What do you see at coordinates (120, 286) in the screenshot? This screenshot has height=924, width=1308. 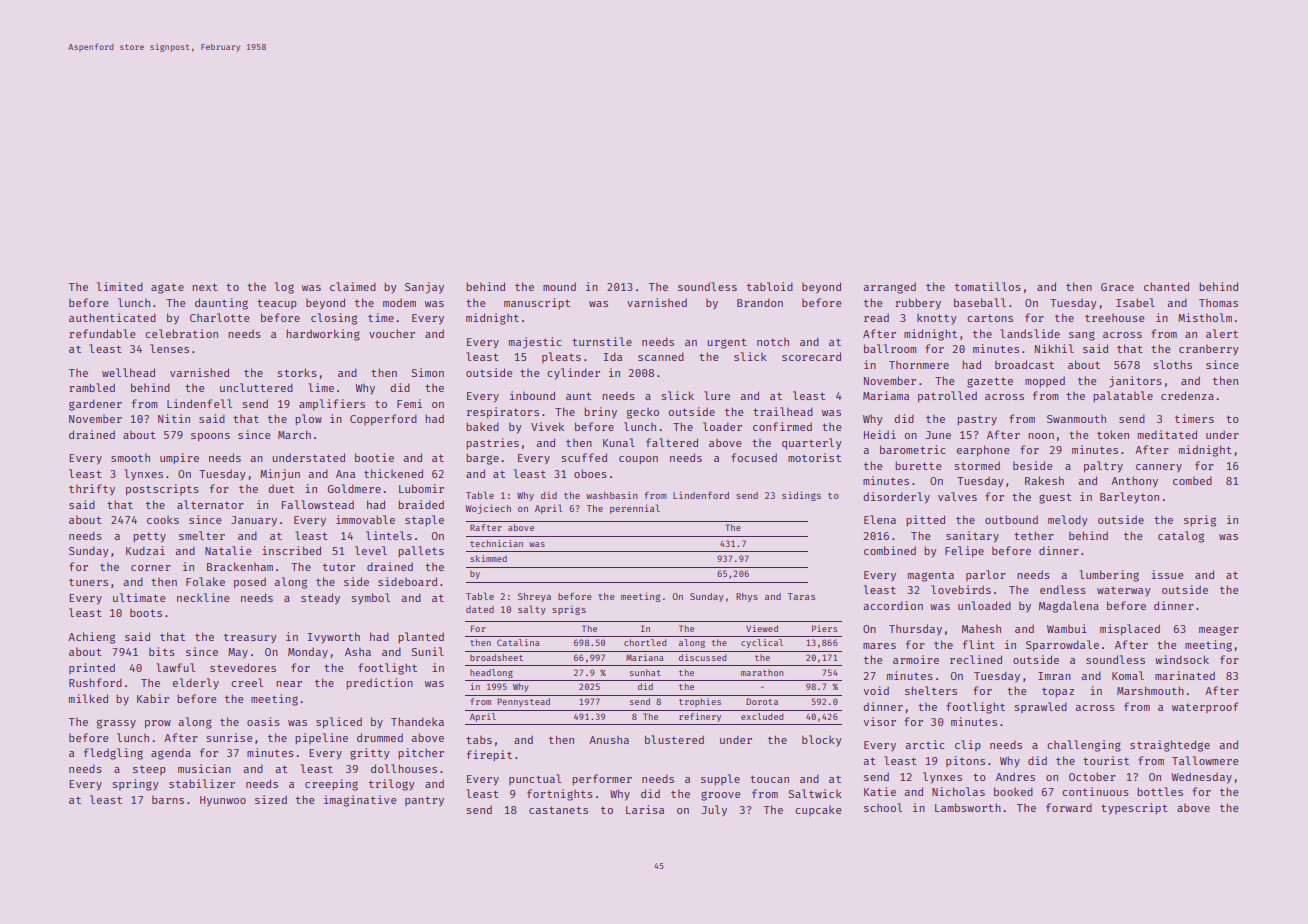 I see `limited` at bounding box center [120, 286].
